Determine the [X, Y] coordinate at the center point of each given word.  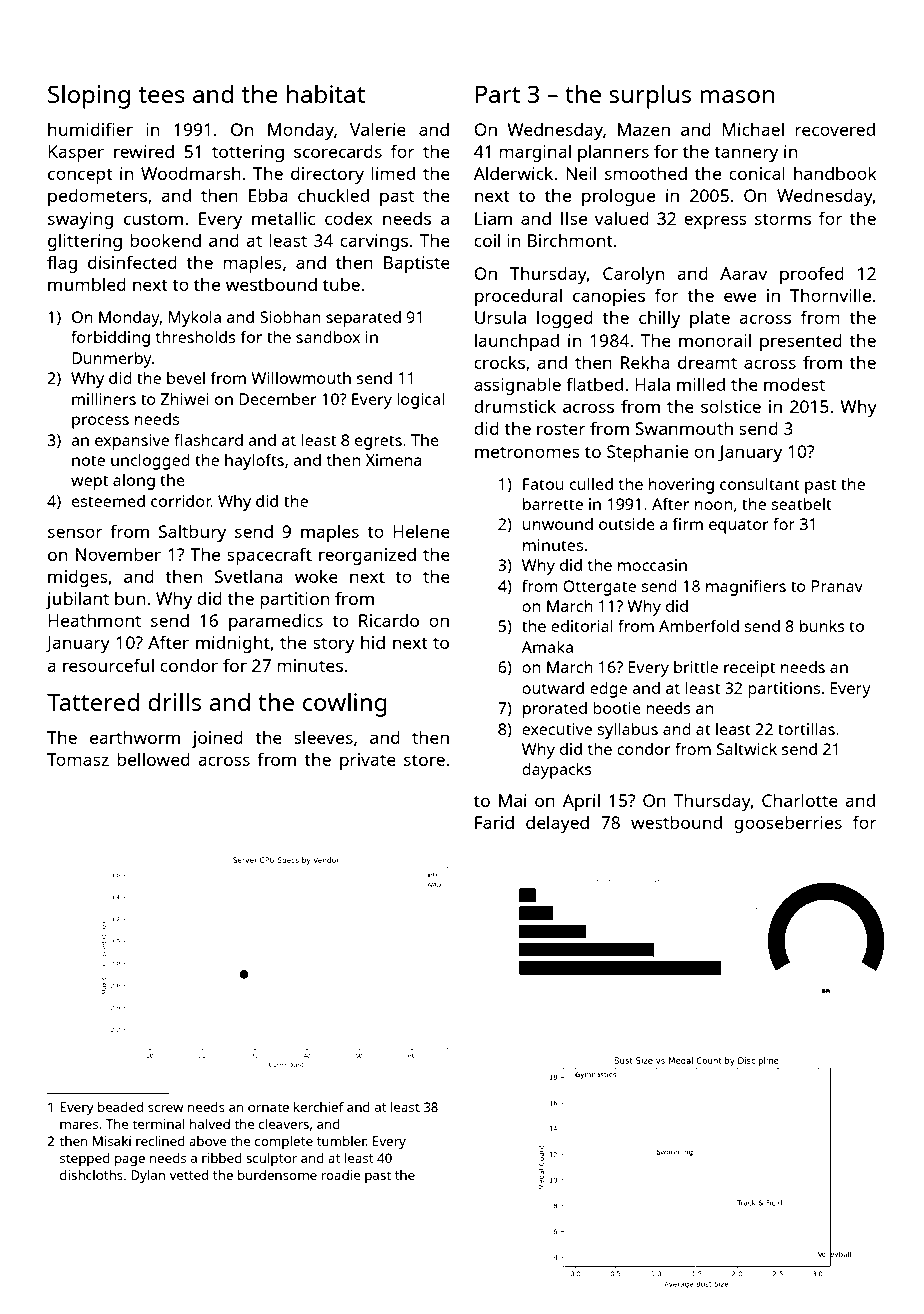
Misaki [112, 1141]
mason [737, 96]
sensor [75, 533]
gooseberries [788, 824]
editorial [582, 625]
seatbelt [802, 503]
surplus [650, 96]
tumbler [341, 1141]
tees [162, 95]
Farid [494, 822]
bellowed [153, 759]
